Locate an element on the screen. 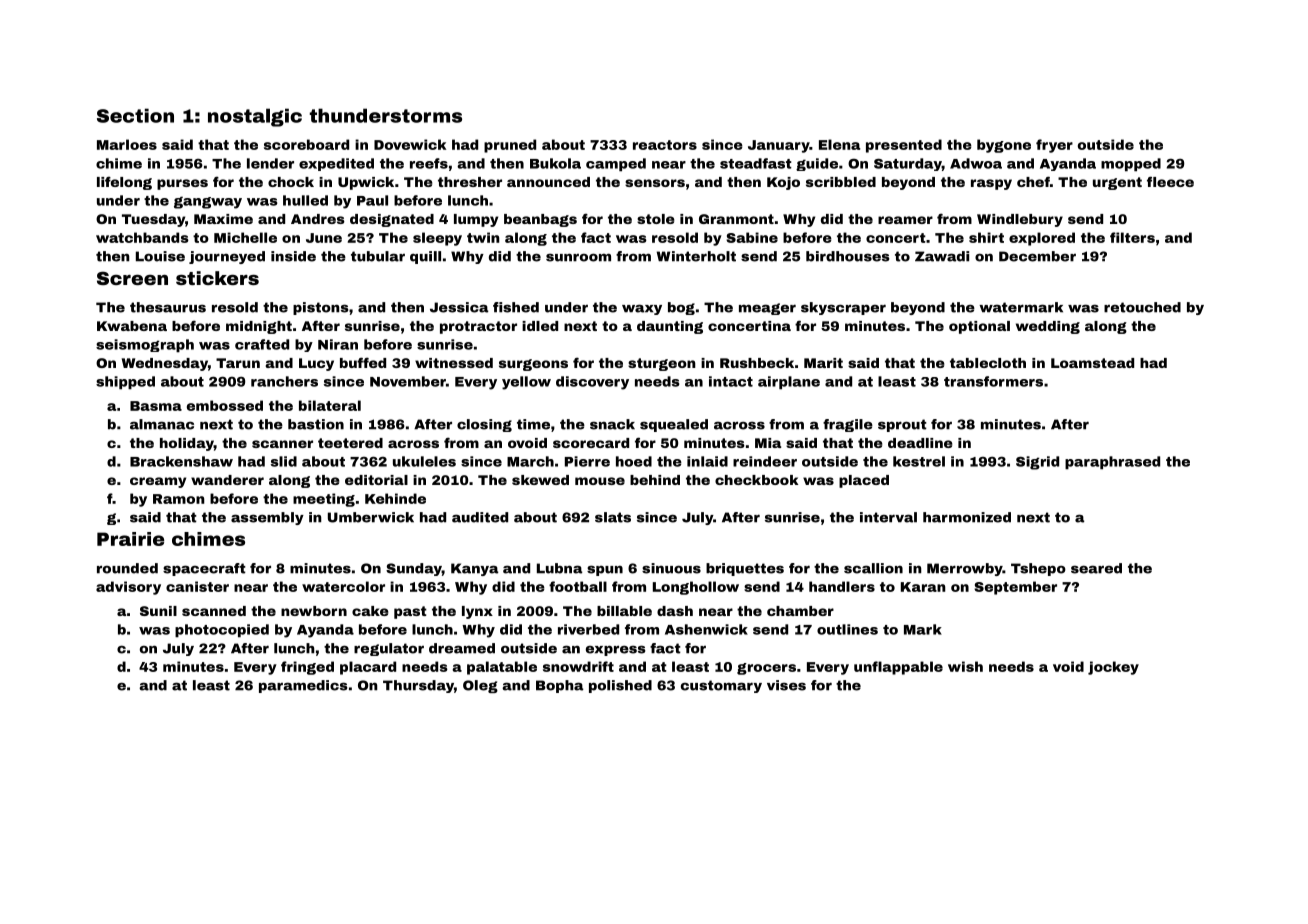 The width and height of the screenshot is (1308, 924). fleece is located at coordinates (1170, 181).
